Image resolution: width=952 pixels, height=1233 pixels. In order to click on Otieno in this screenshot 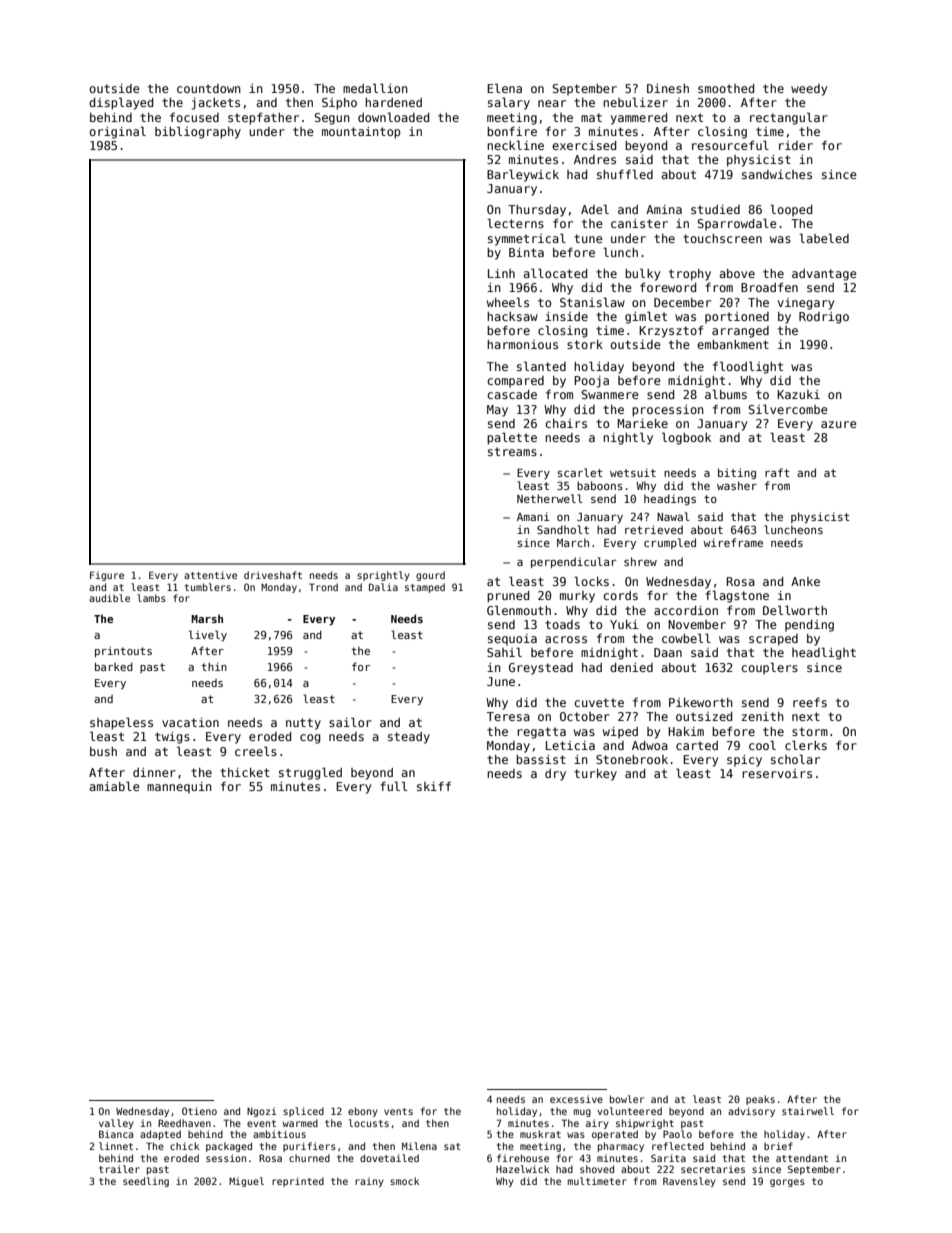, I will do `click(199, 1111)`.
